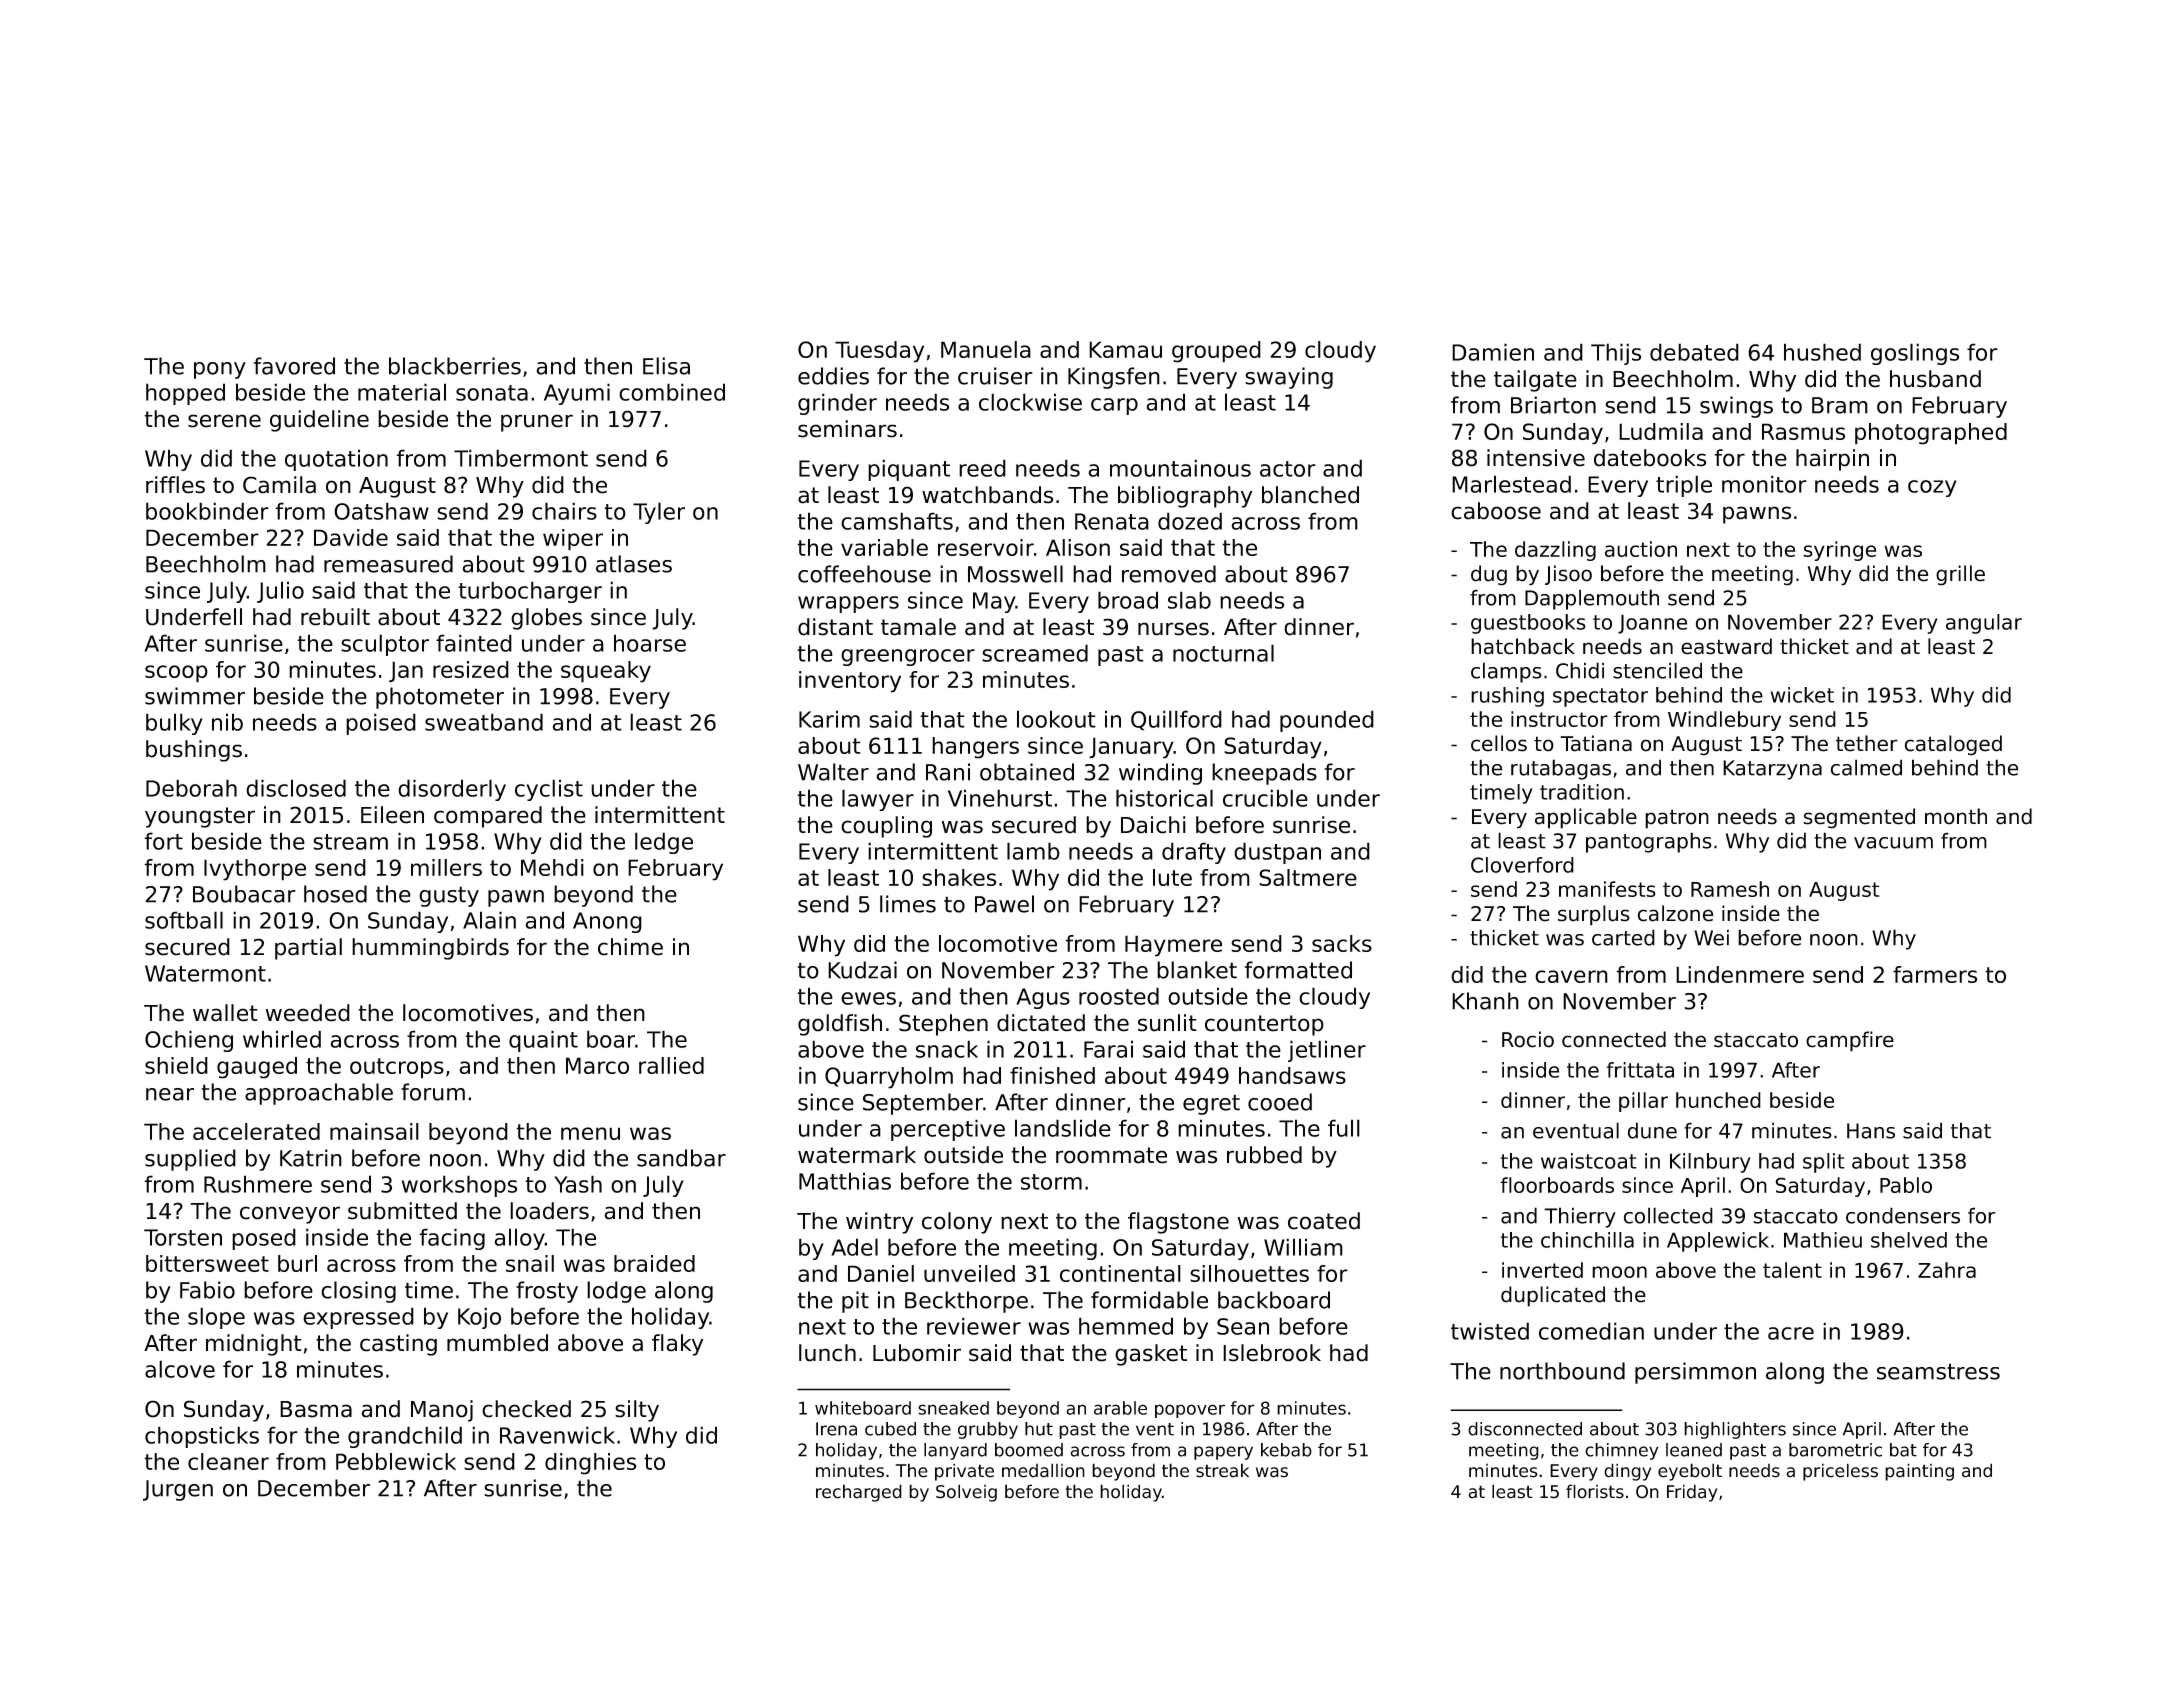  I want to click on mumbled, so click(497, 1343).
